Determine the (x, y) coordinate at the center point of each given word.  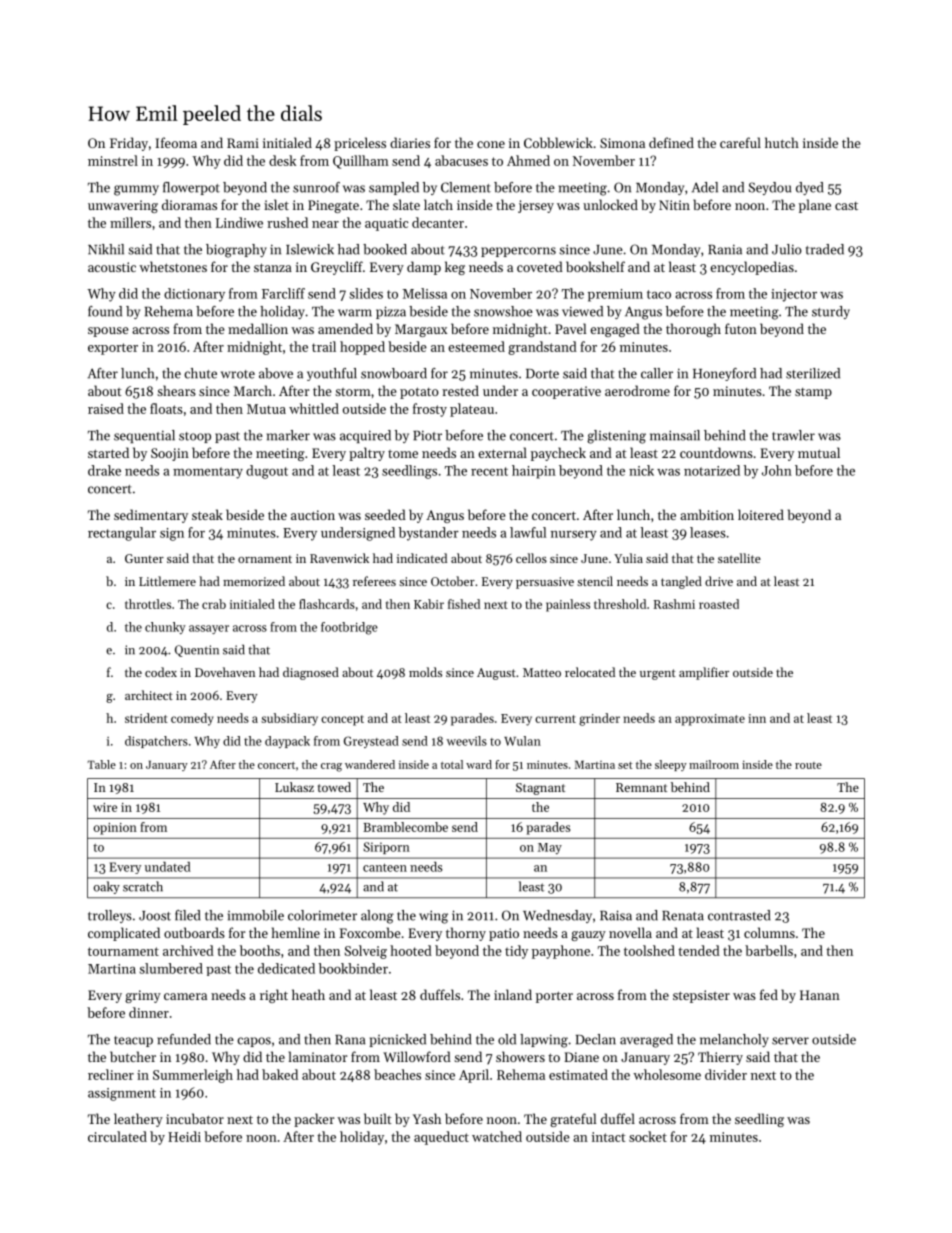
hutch (782, 142)
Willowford (417, 1056)
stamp (813, 393)
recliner (111, 1074)
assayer (209, 629)
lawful (528, 532)
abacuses (461, 160)
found (105, 311)
